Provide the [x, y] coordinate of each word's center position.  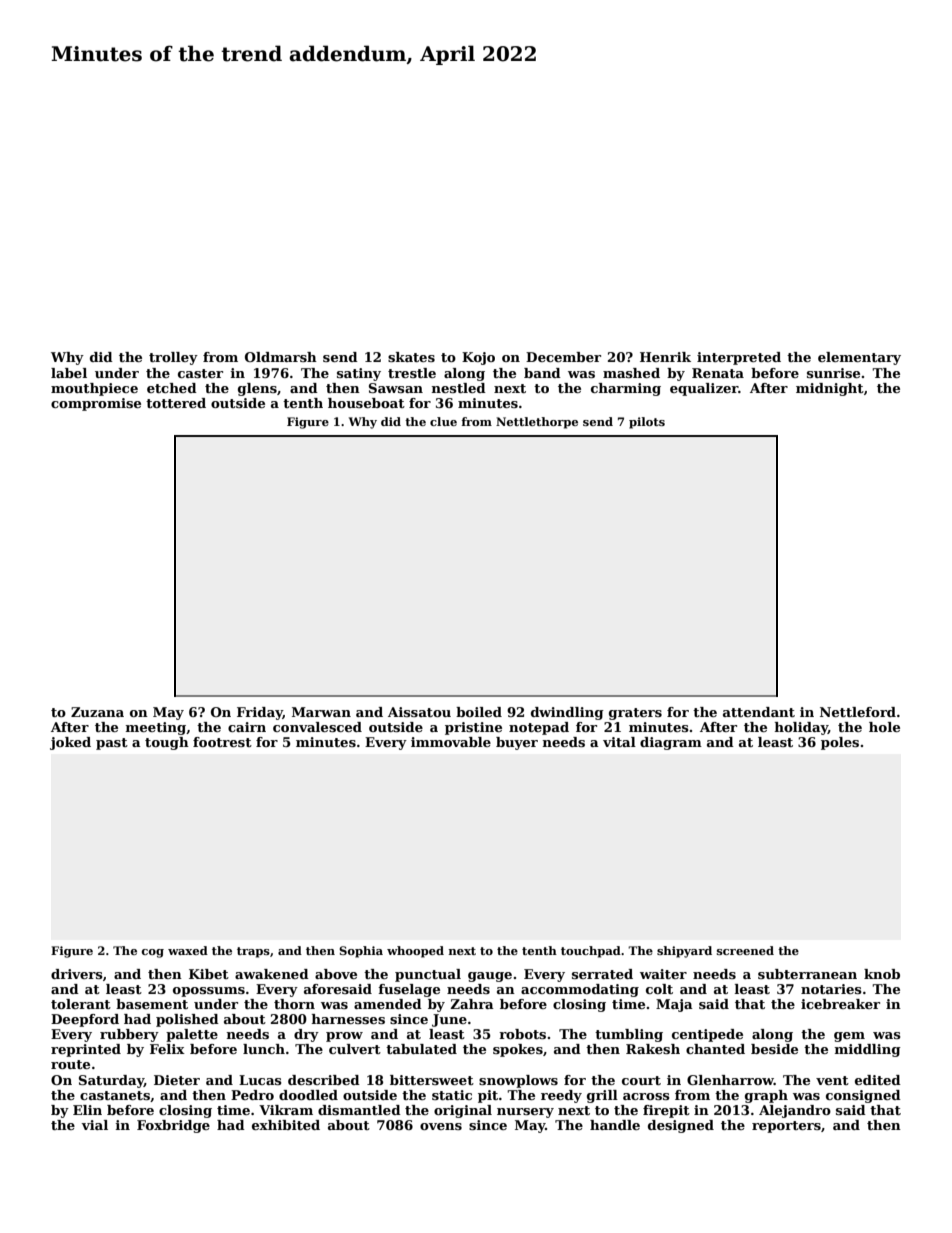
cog [152, 953]
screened [745, 950]
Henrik [665, 357]
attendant [759, 712]
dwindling [567, 713]
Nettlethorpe [537, 423]
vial [94, 1125]
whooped [415, 952]
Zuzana [97, 712]
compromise [96, 404]
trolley [173, 358]
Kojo [478, 358]
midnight [830, 389]
